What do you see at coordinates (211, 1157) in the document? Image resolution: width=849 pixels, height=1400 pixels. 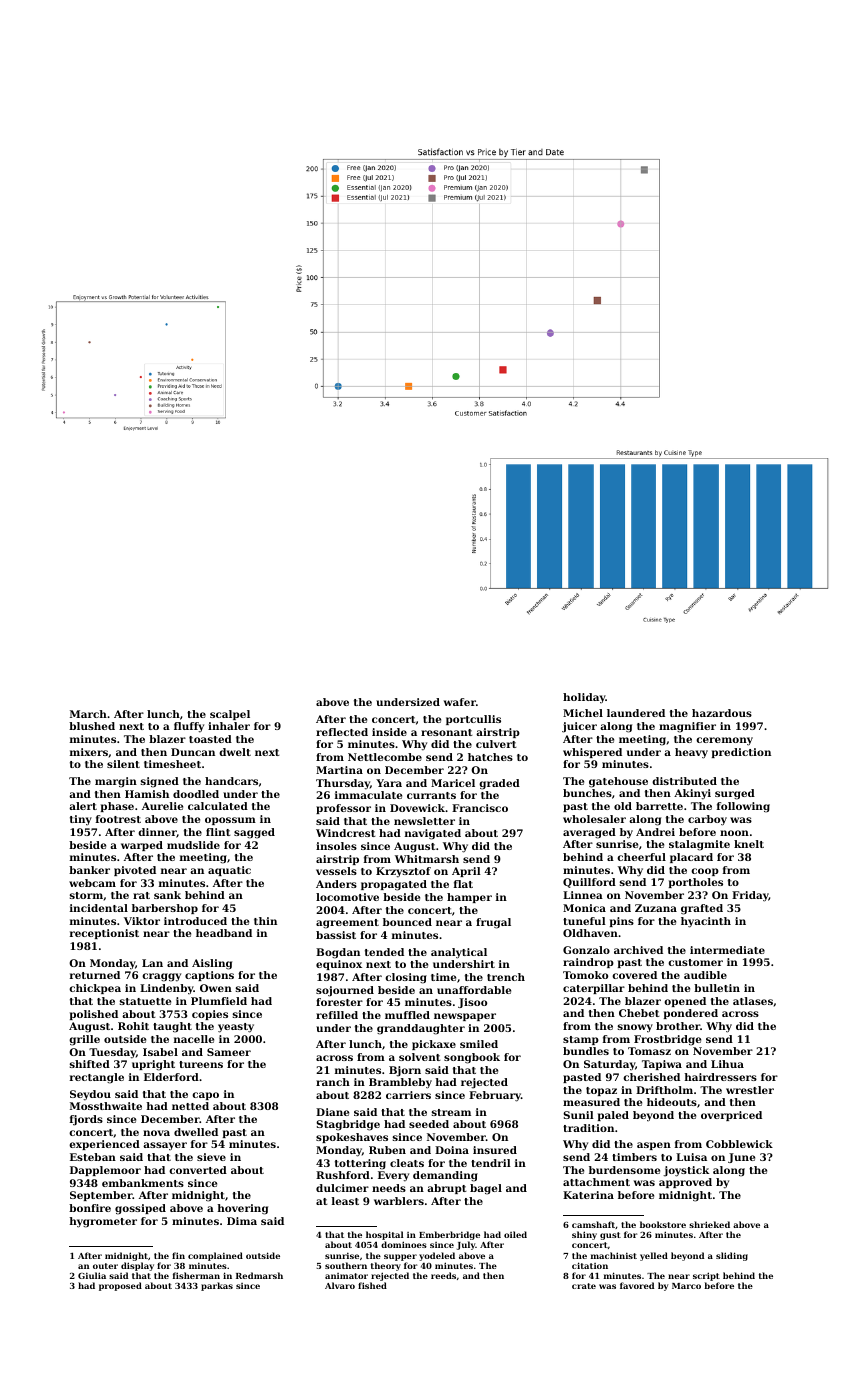 I see `sieve` at bounding box center [211, 1157].
